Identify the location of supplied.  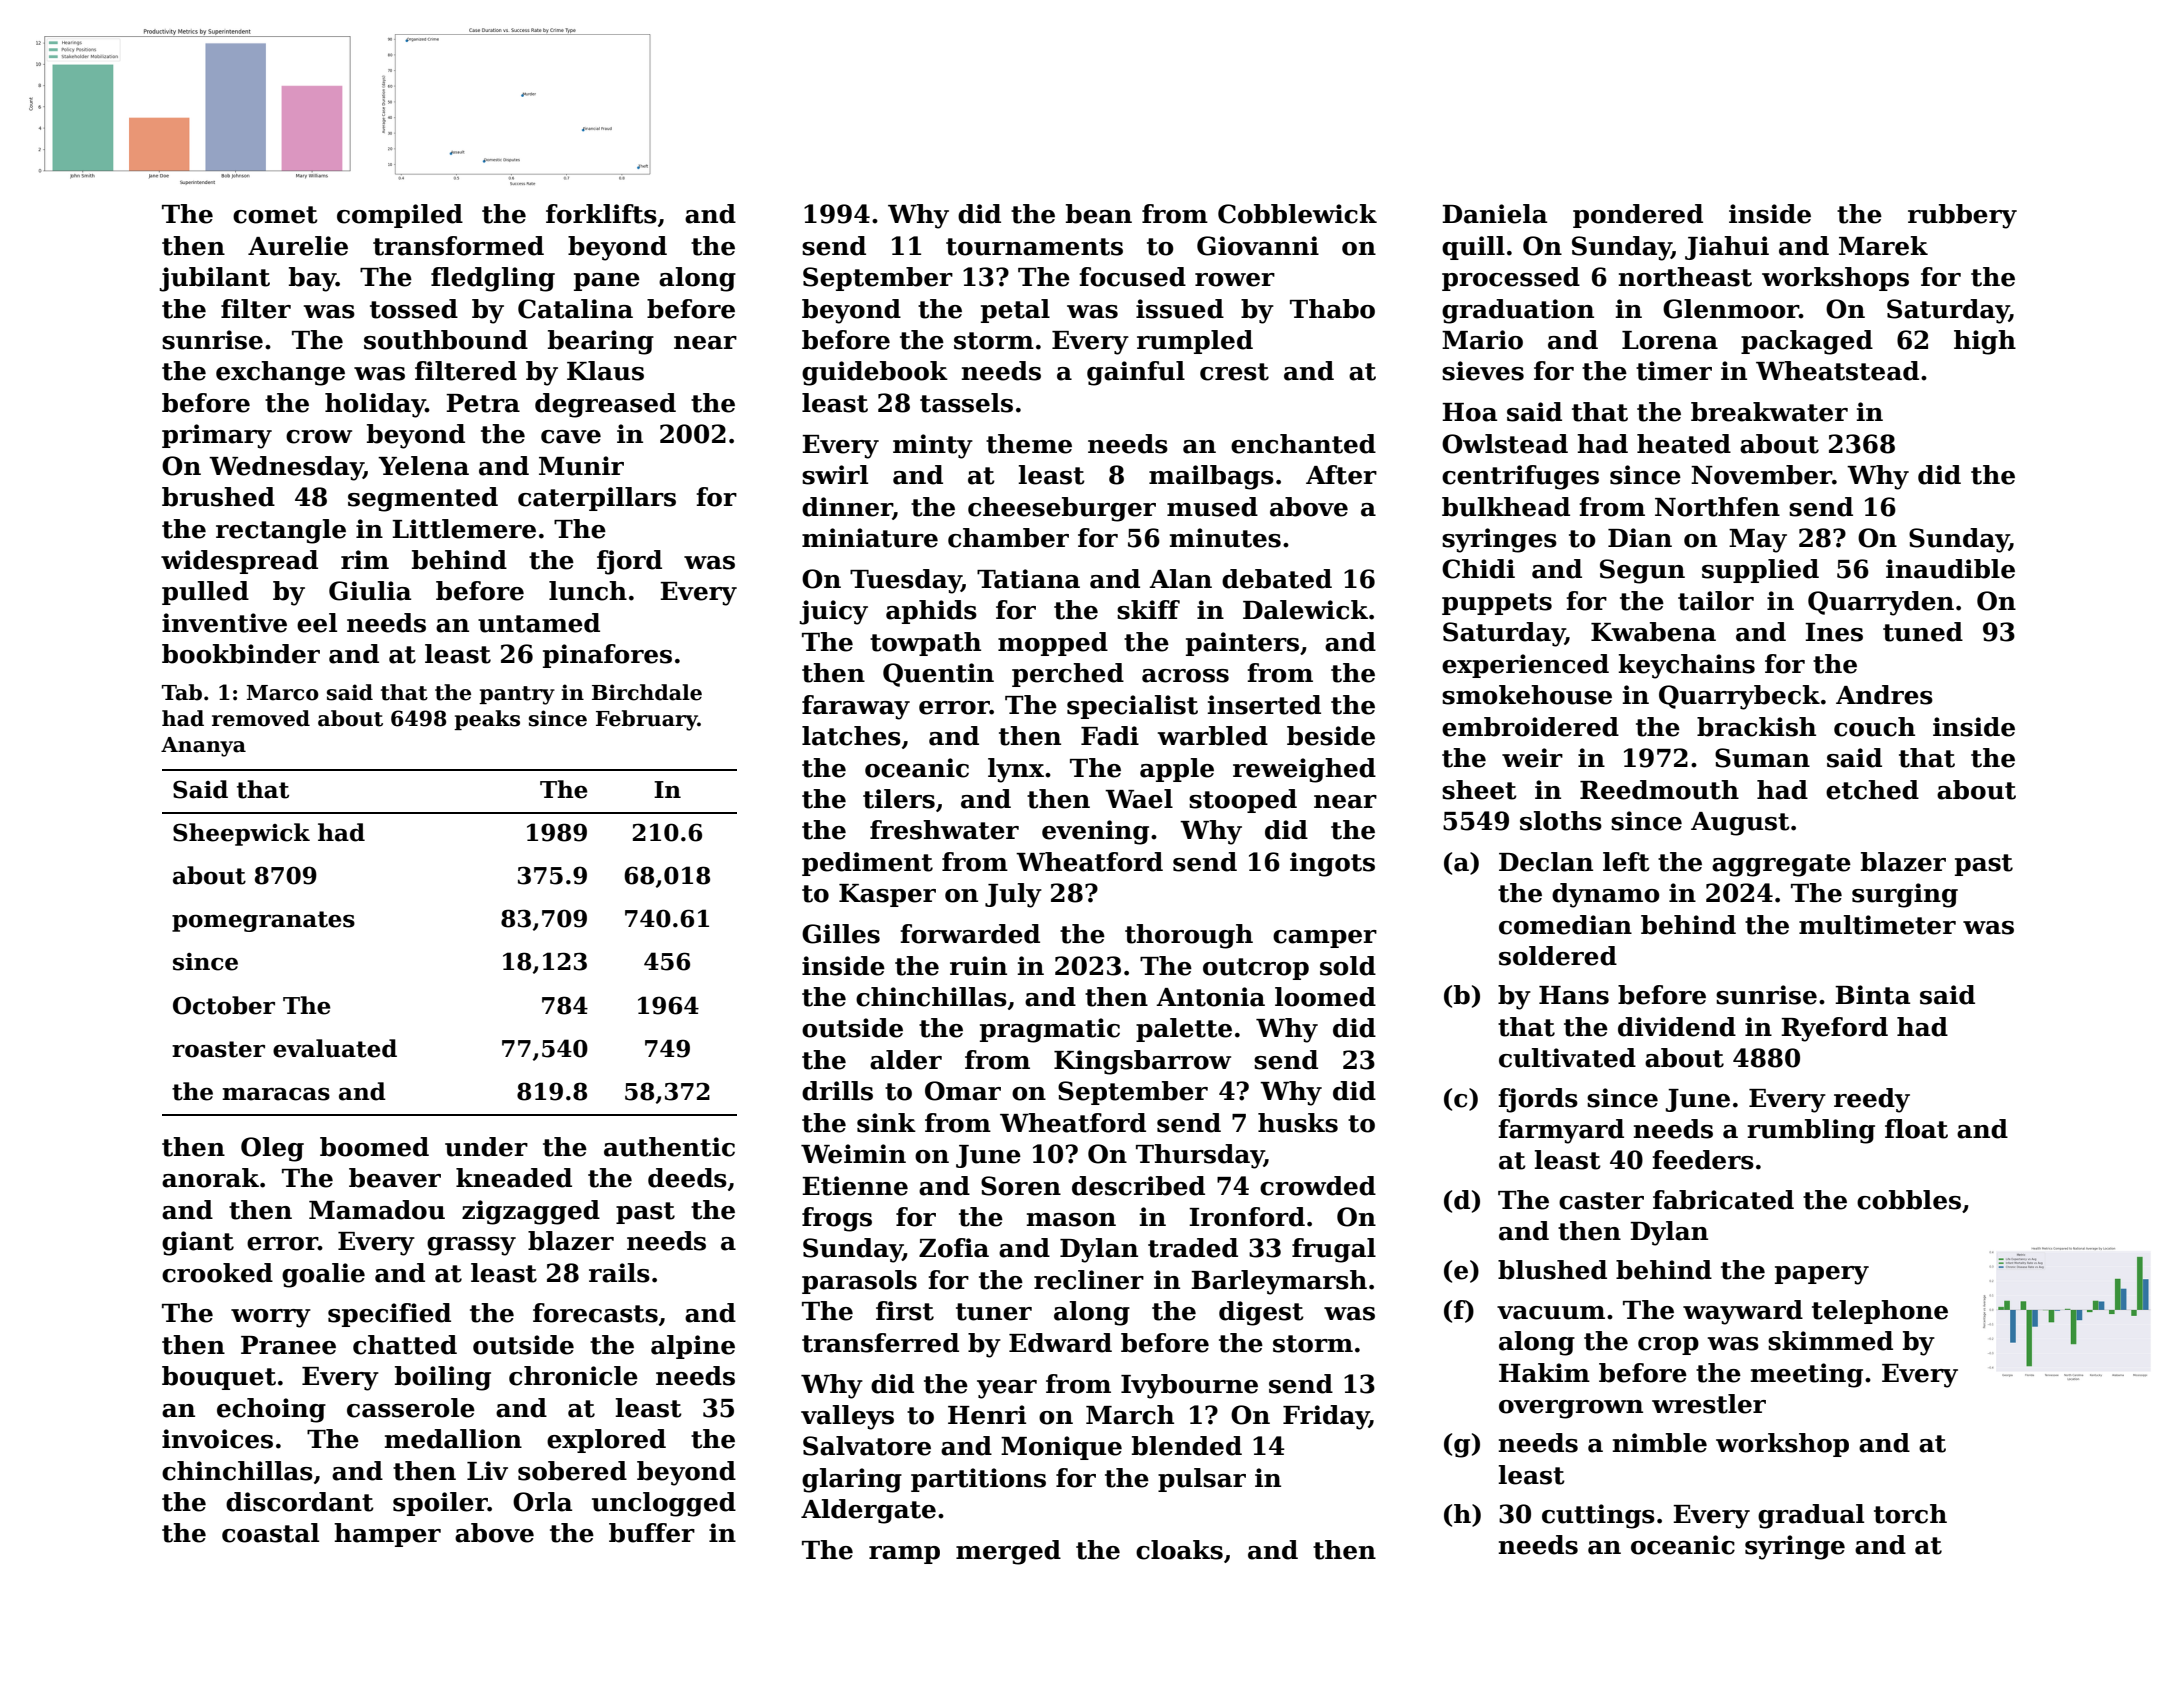
(1760, 571).
